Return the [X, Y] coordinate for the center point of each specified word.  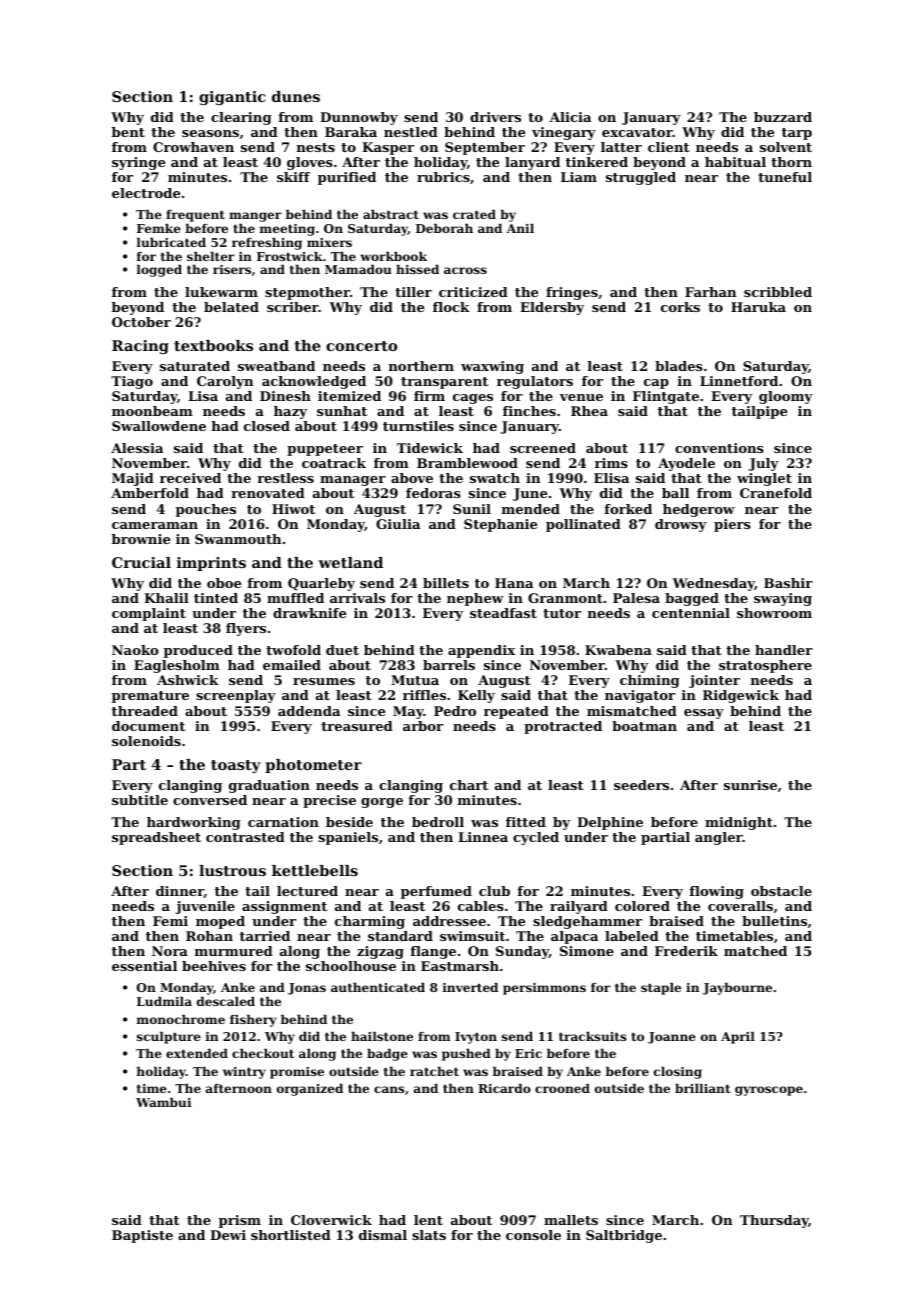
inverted [470, 987]
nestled [411, 132]
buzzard [783, 117]
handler [784, 650]
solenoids [146, 741]
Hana [514, 583]
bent [128, 132]
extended [197, 1053]
